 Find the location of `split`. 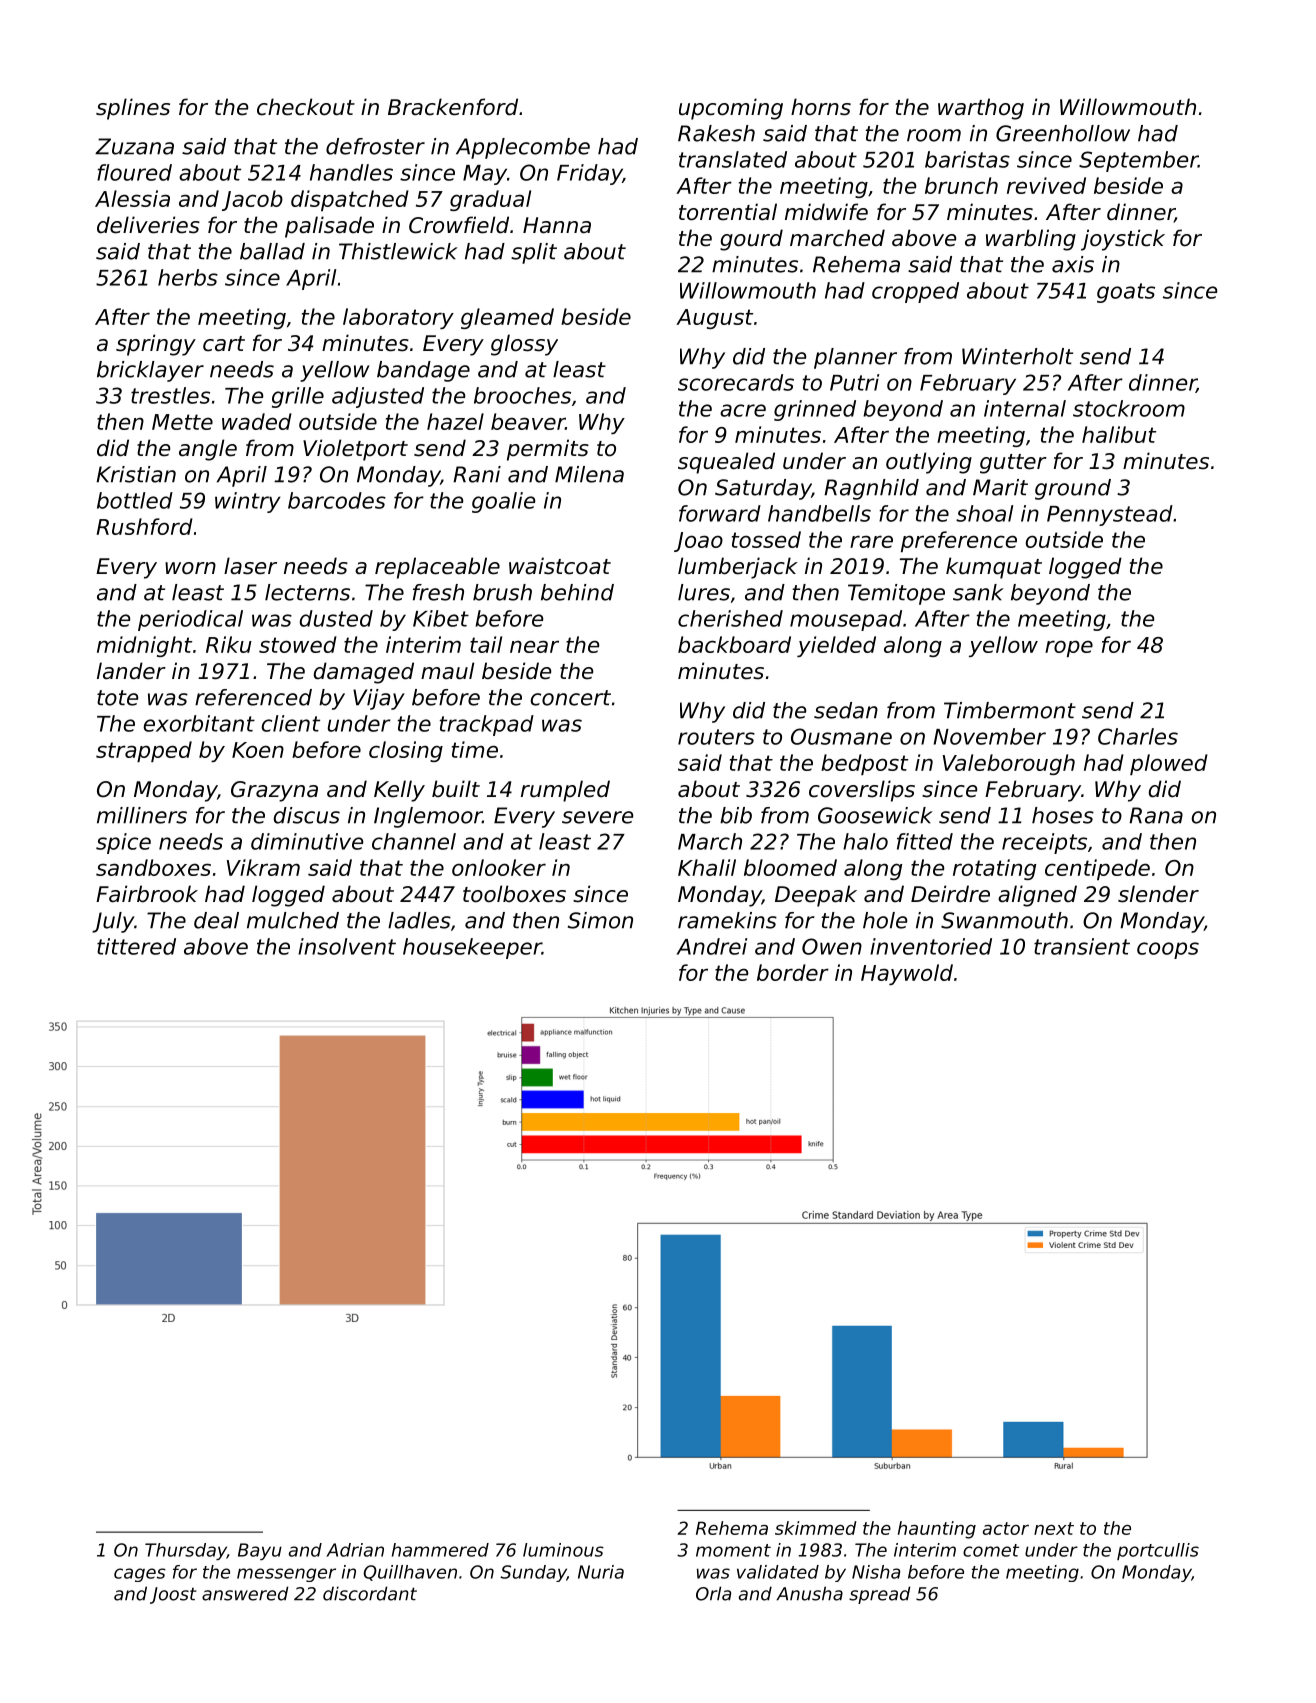

split is located at coordinates (534, 253).
